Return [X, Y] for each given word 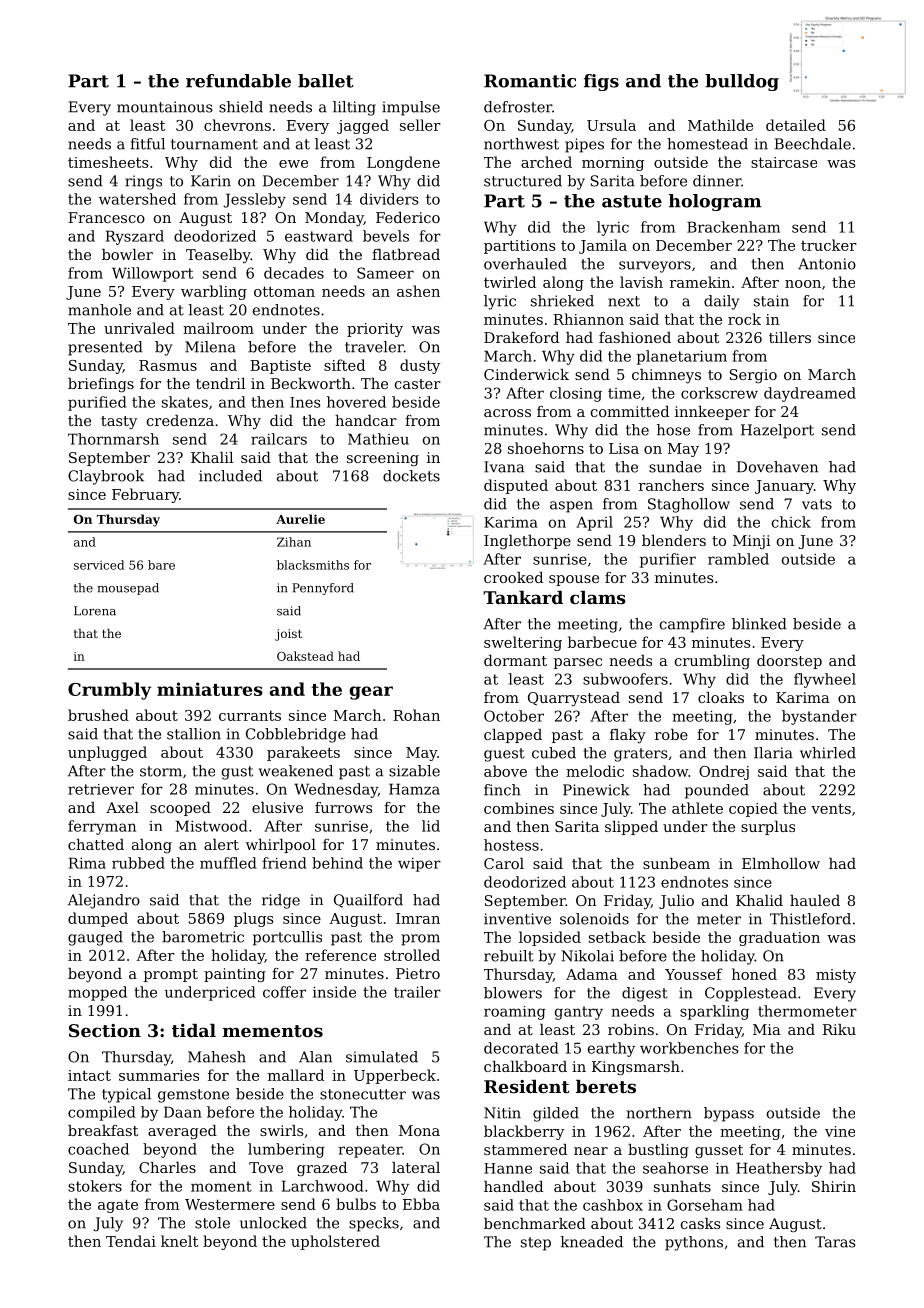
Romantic [530, 81]
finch [502, 790]
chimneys [666, 376]
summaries [159, 1075]
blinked [759, 624]
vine [840, 1131]
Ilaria [773, 753]
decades [294, 273]
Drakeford [521, 337]
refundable [238, 81]
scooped [180, 809]
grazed [322, 1169]
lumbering [286, 1150]
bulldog [742, 82]
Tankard [523, 597]
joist [288, 635]
